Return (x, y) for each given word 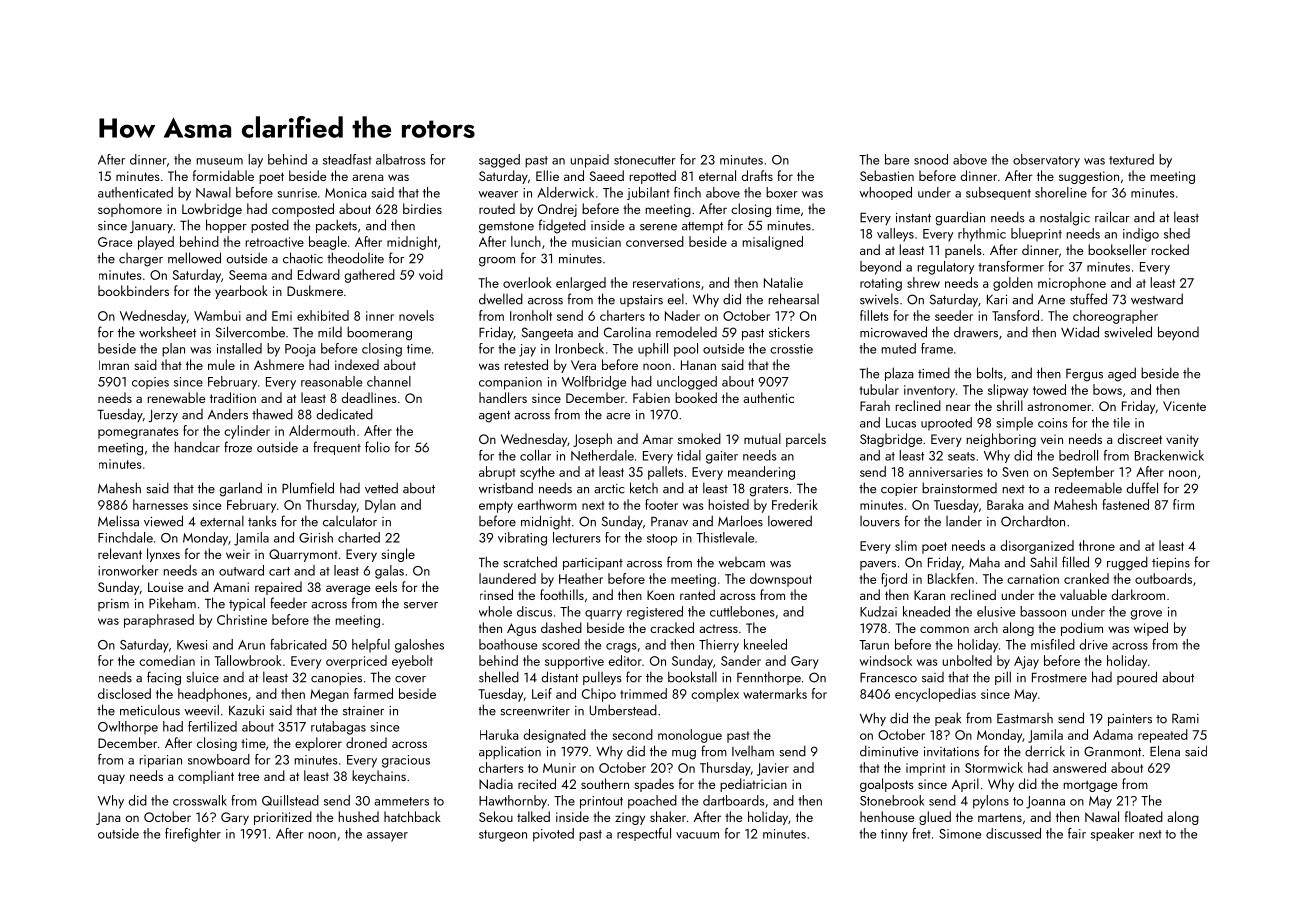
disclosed (124, 693)
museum (220, 161)
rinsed (496, 594)
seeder (954, 315)
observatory (1046, 161)
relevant (120, 553)
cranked (1086, 578)
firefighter (193, 835)
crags (621, 648)
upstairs (641, 301)
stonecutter (645, 160)
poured (1137, 678)
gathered (369, 276)
